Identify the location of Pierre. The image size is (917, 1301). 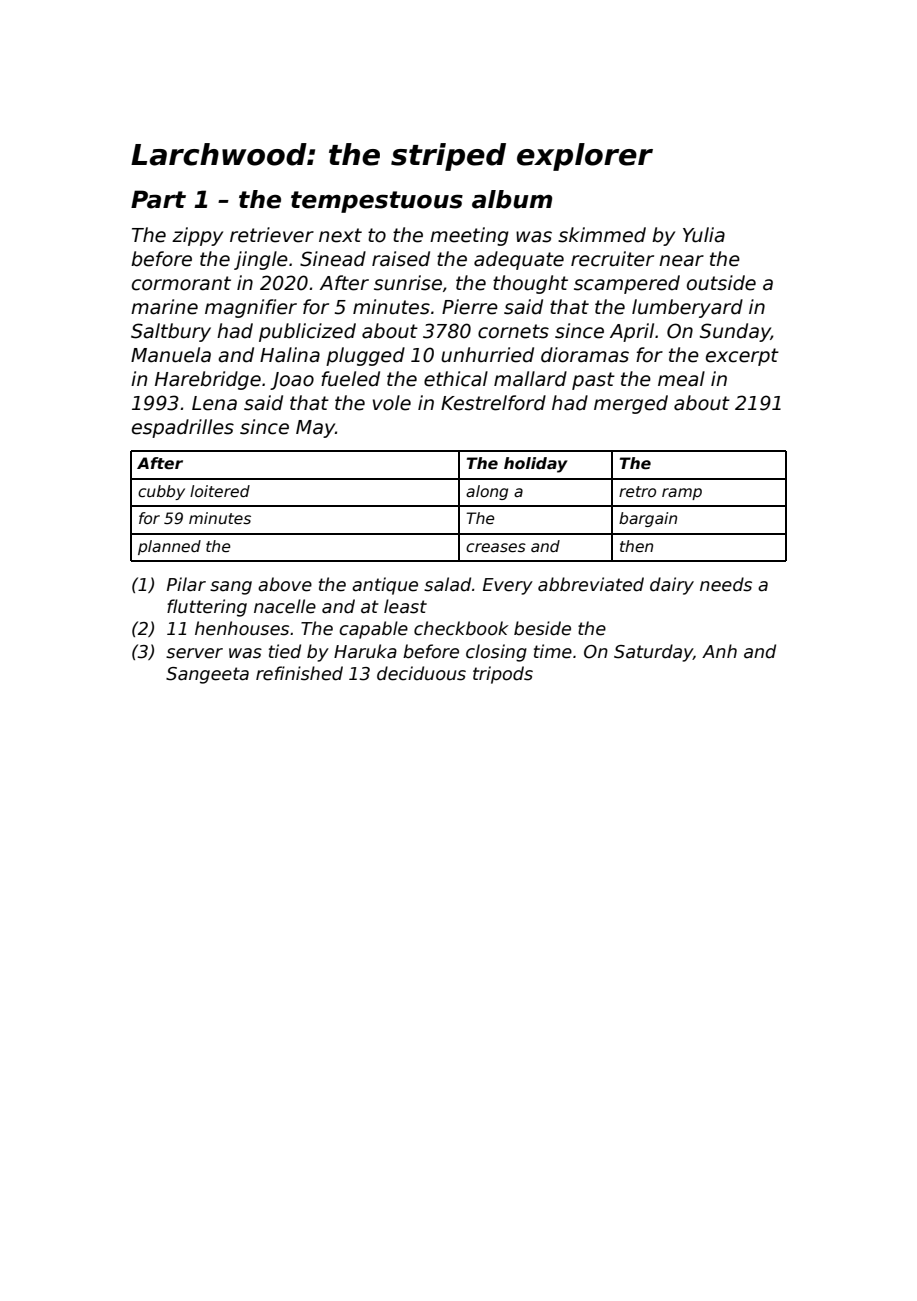
(470, 307).
